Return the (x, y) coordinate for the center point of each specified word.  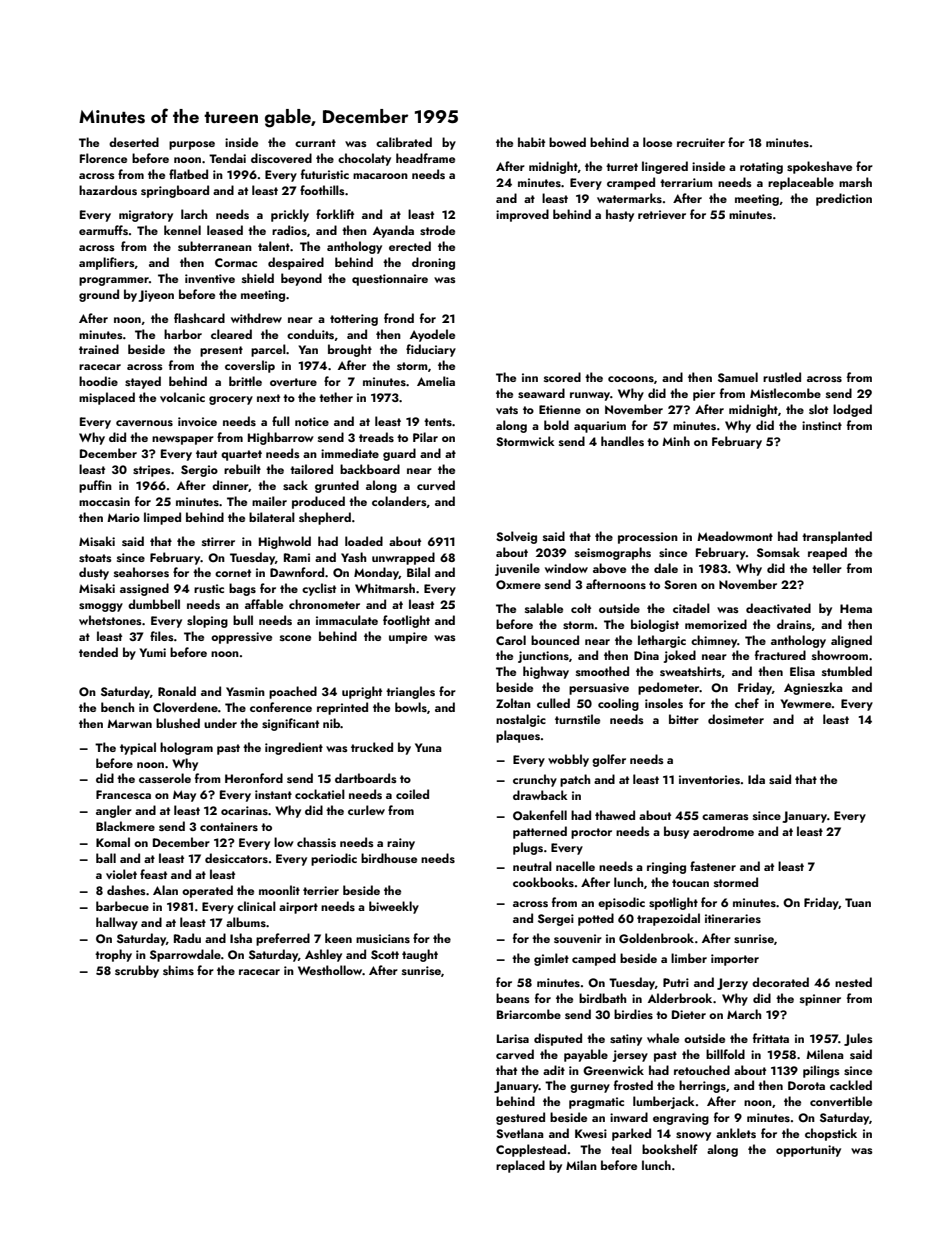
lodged (852, 410)
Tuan (858, 902)
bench (117, 707)
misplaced (107, 398)
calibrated (404, 142)
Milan (581, 1165)
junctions (543, 657)
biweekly (394, 907)
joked (679, 656)
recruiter (701, 142)
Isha (241, 938)
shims (178, 970)
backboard (370, 469)
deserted (134, 142)
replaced (520, 1166)
